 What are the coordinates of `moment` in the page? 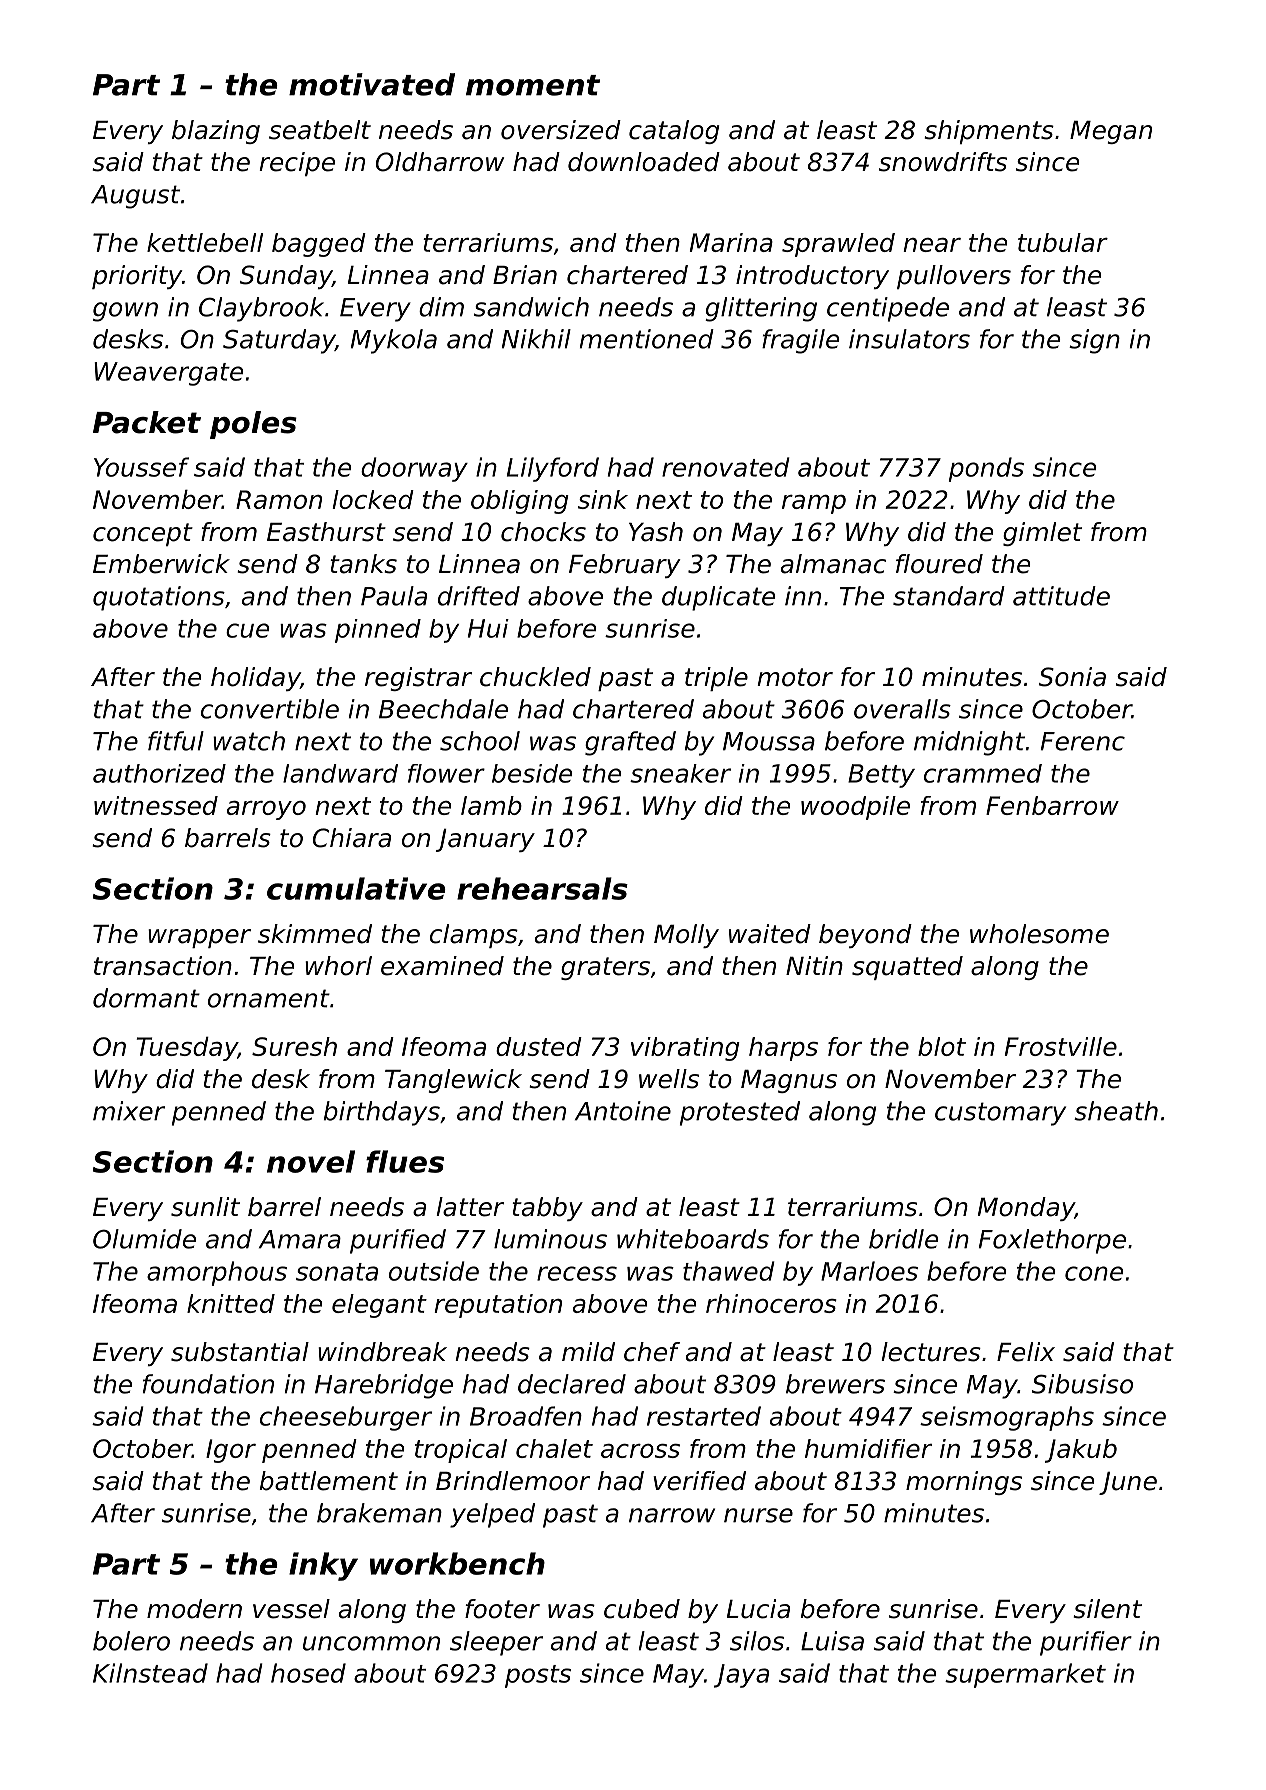 It's located at (533, 85).
